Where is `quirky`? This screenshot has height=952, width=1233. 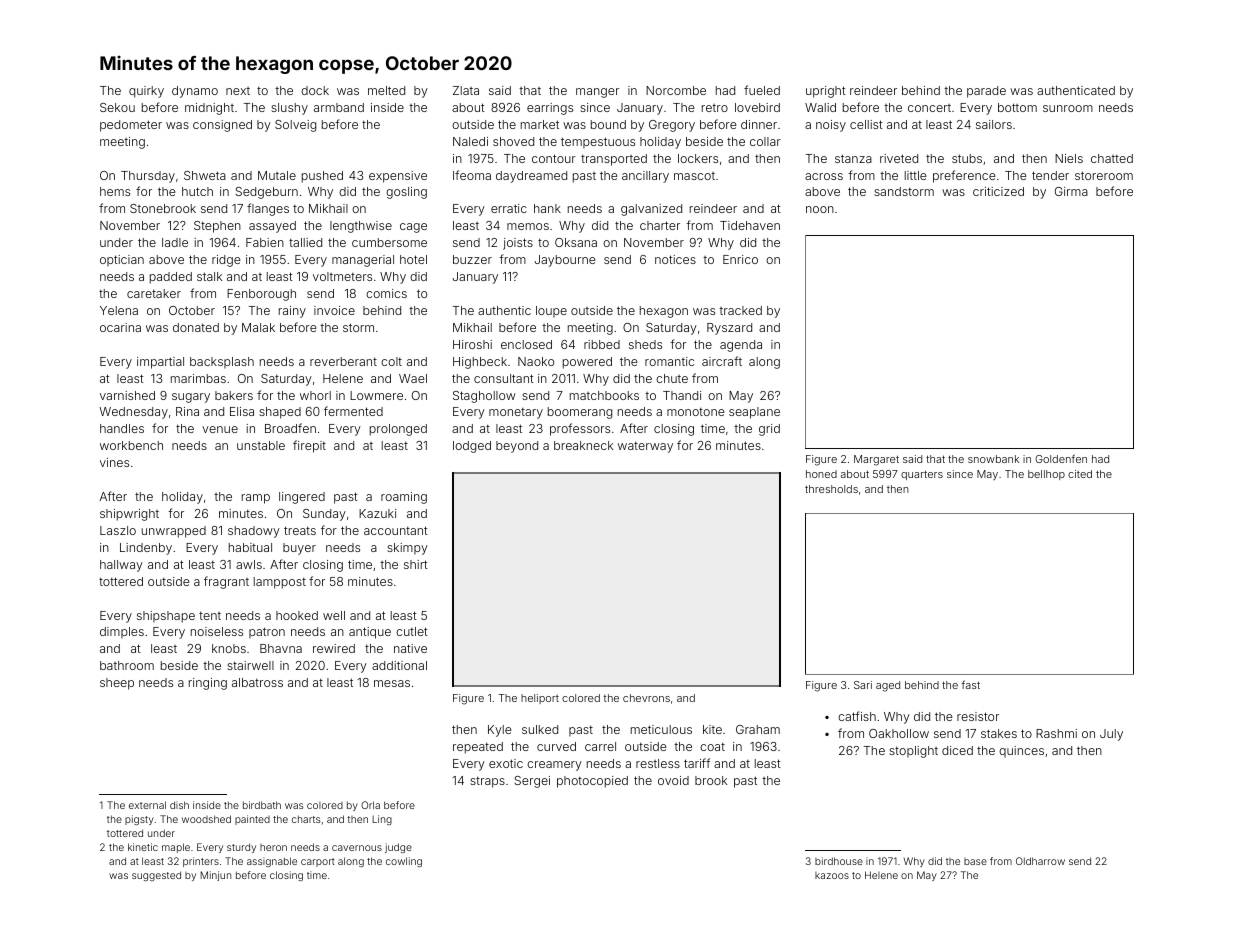 quirky is located at coordinates (146, 92).
